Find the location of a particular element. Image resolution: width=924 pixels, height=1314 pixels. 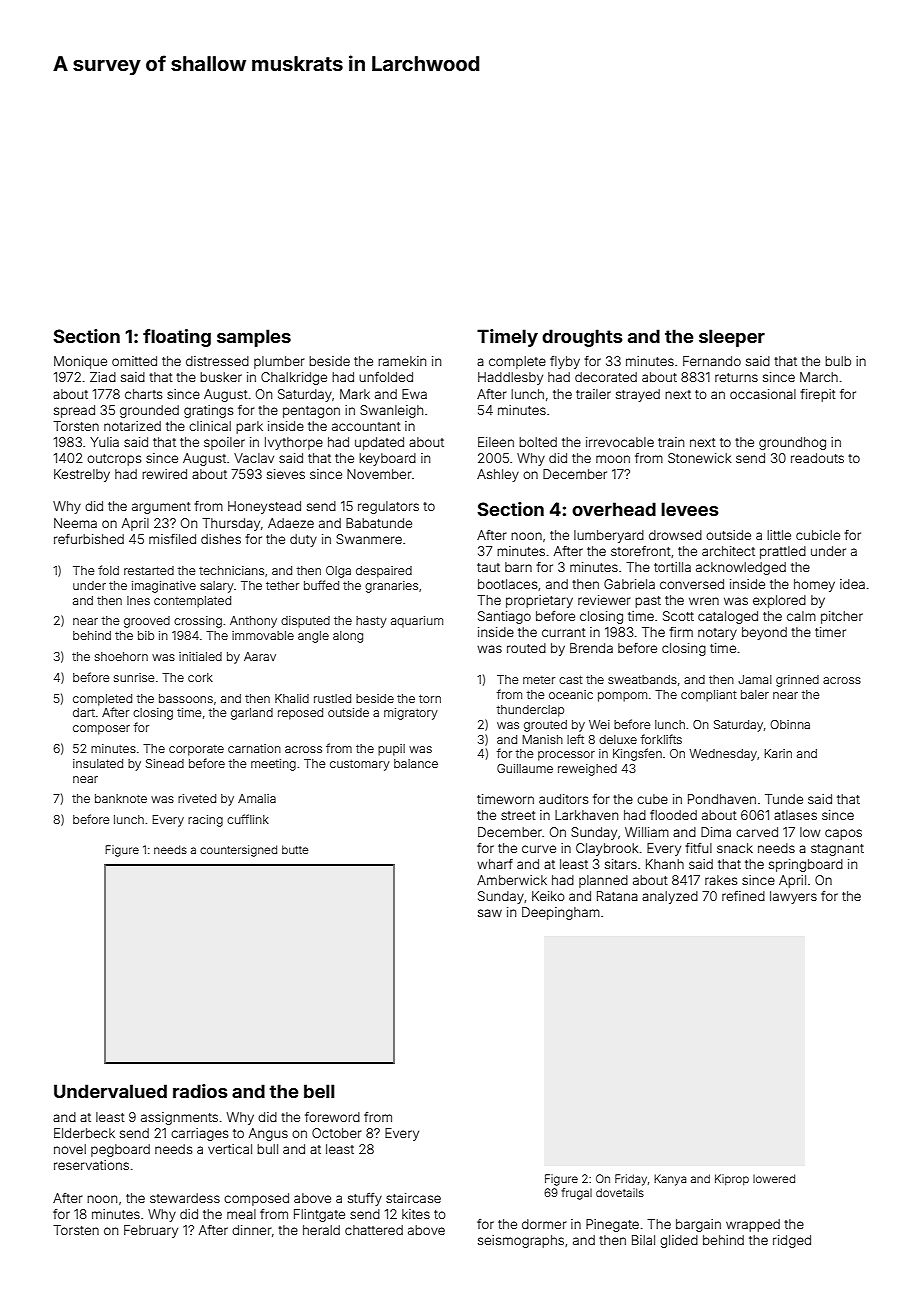

floating is located at coordinates (177, 338).
